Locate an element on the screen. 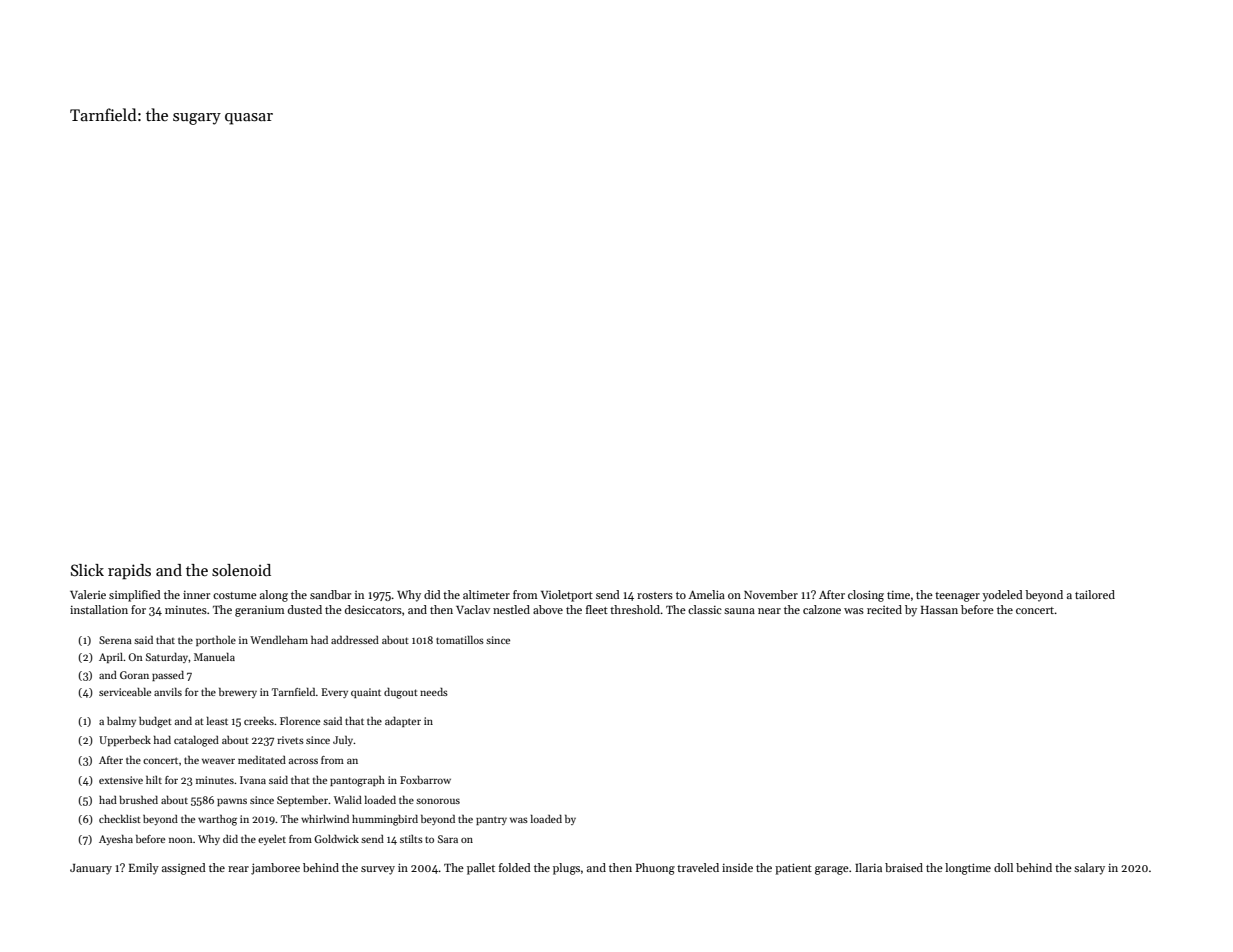 The width and height of the screenshot is (1233, 952). Foxbarrow is located at coordinates (425, 780).
